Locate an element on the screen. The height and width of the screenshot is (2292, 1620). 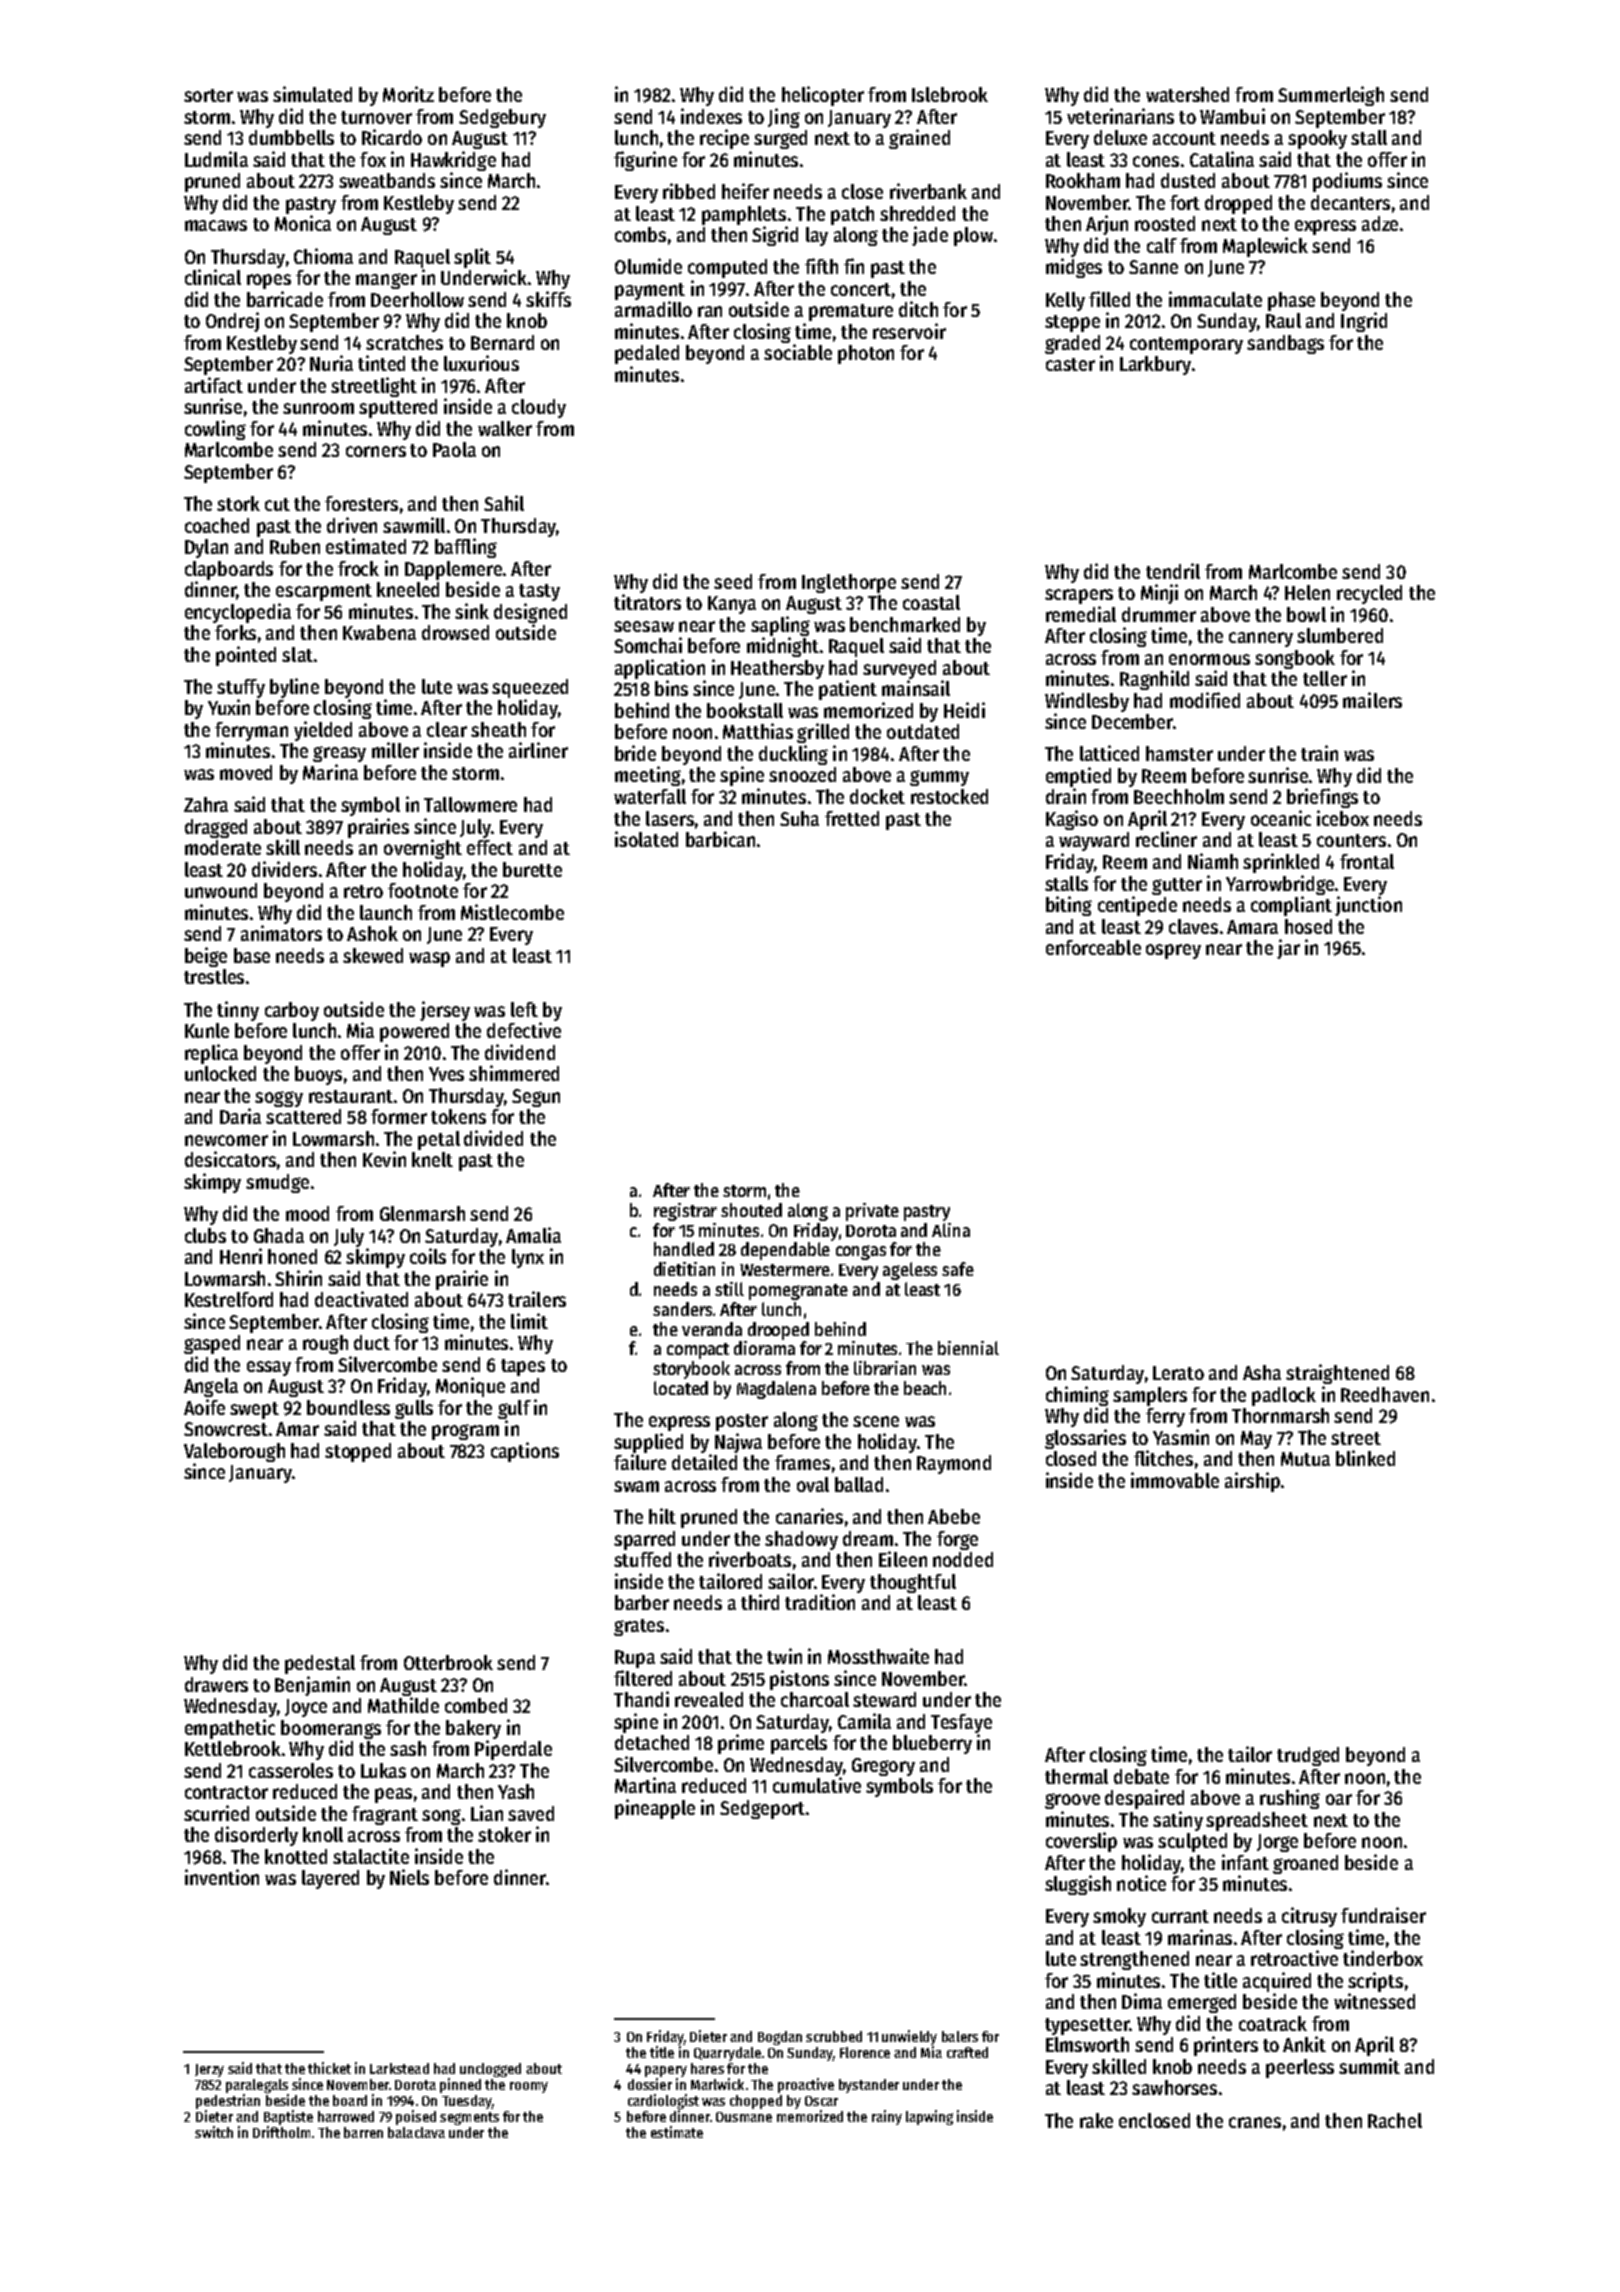
Tesfaye is located at coordinates (961, 1723).
